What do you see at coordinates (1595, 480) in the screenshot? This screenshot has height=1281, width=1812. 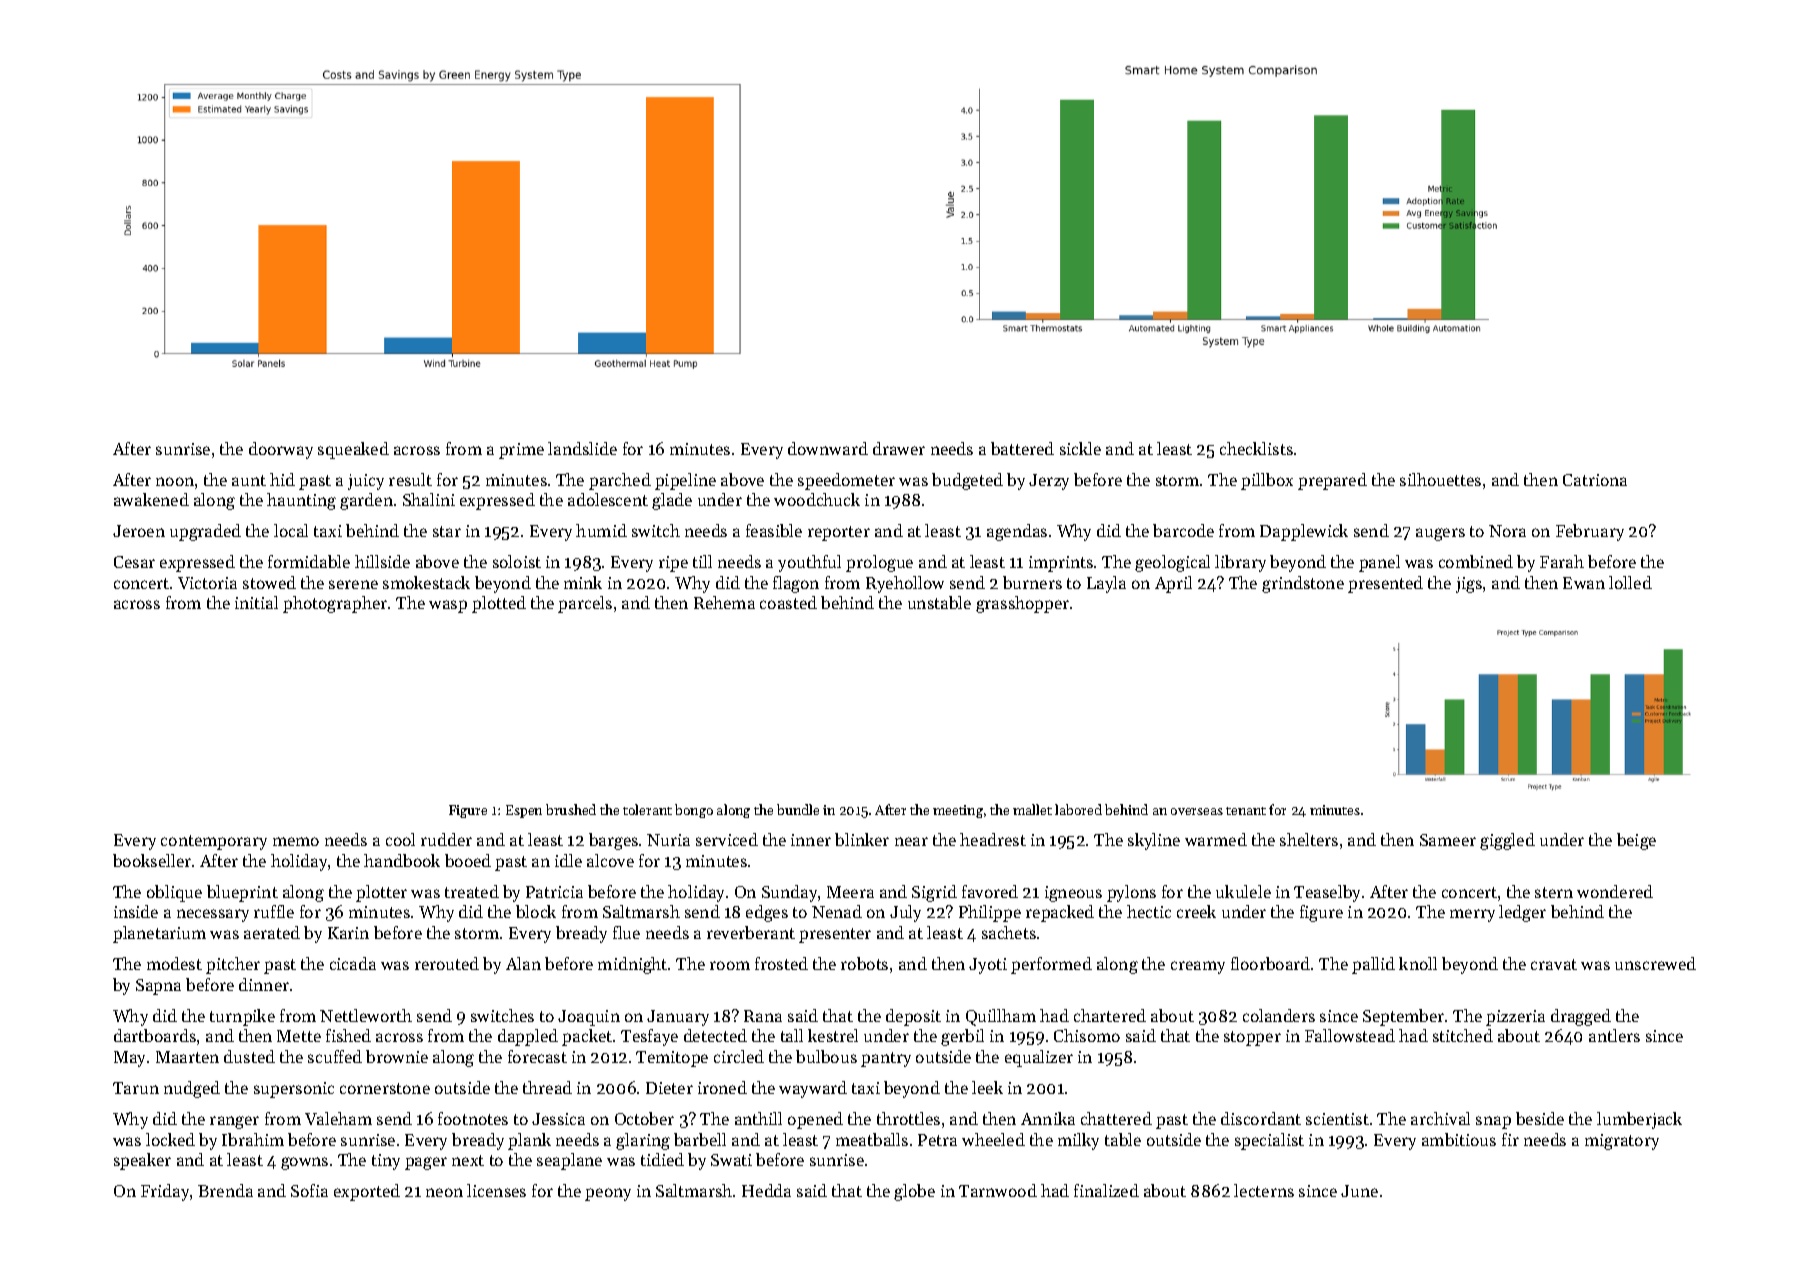 I see `Catriona` at bounding box center [1595, 480].
